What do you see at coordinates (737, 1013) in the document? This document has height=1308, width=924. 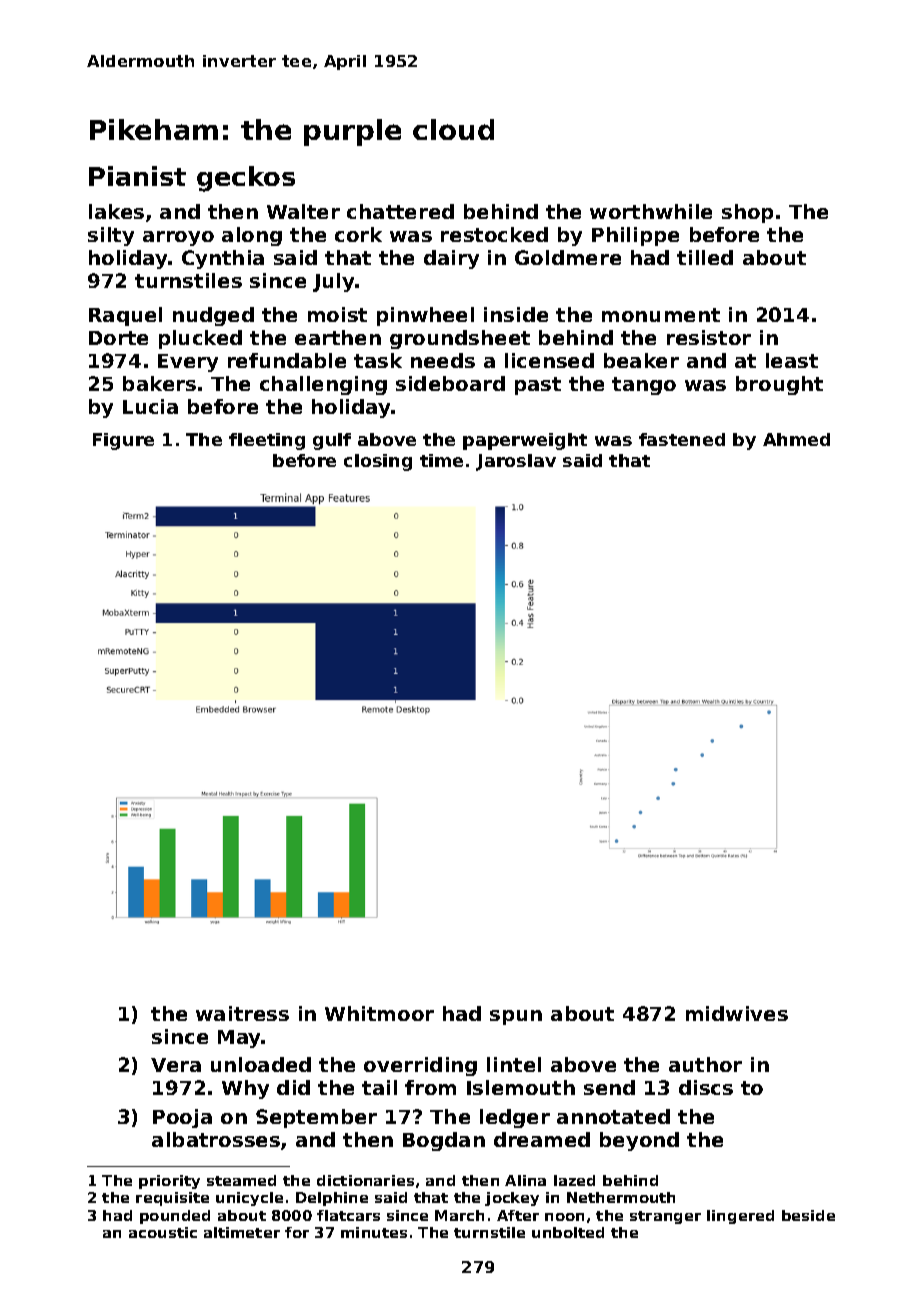 I see `midwives` at bounding box center [737, 1013].
